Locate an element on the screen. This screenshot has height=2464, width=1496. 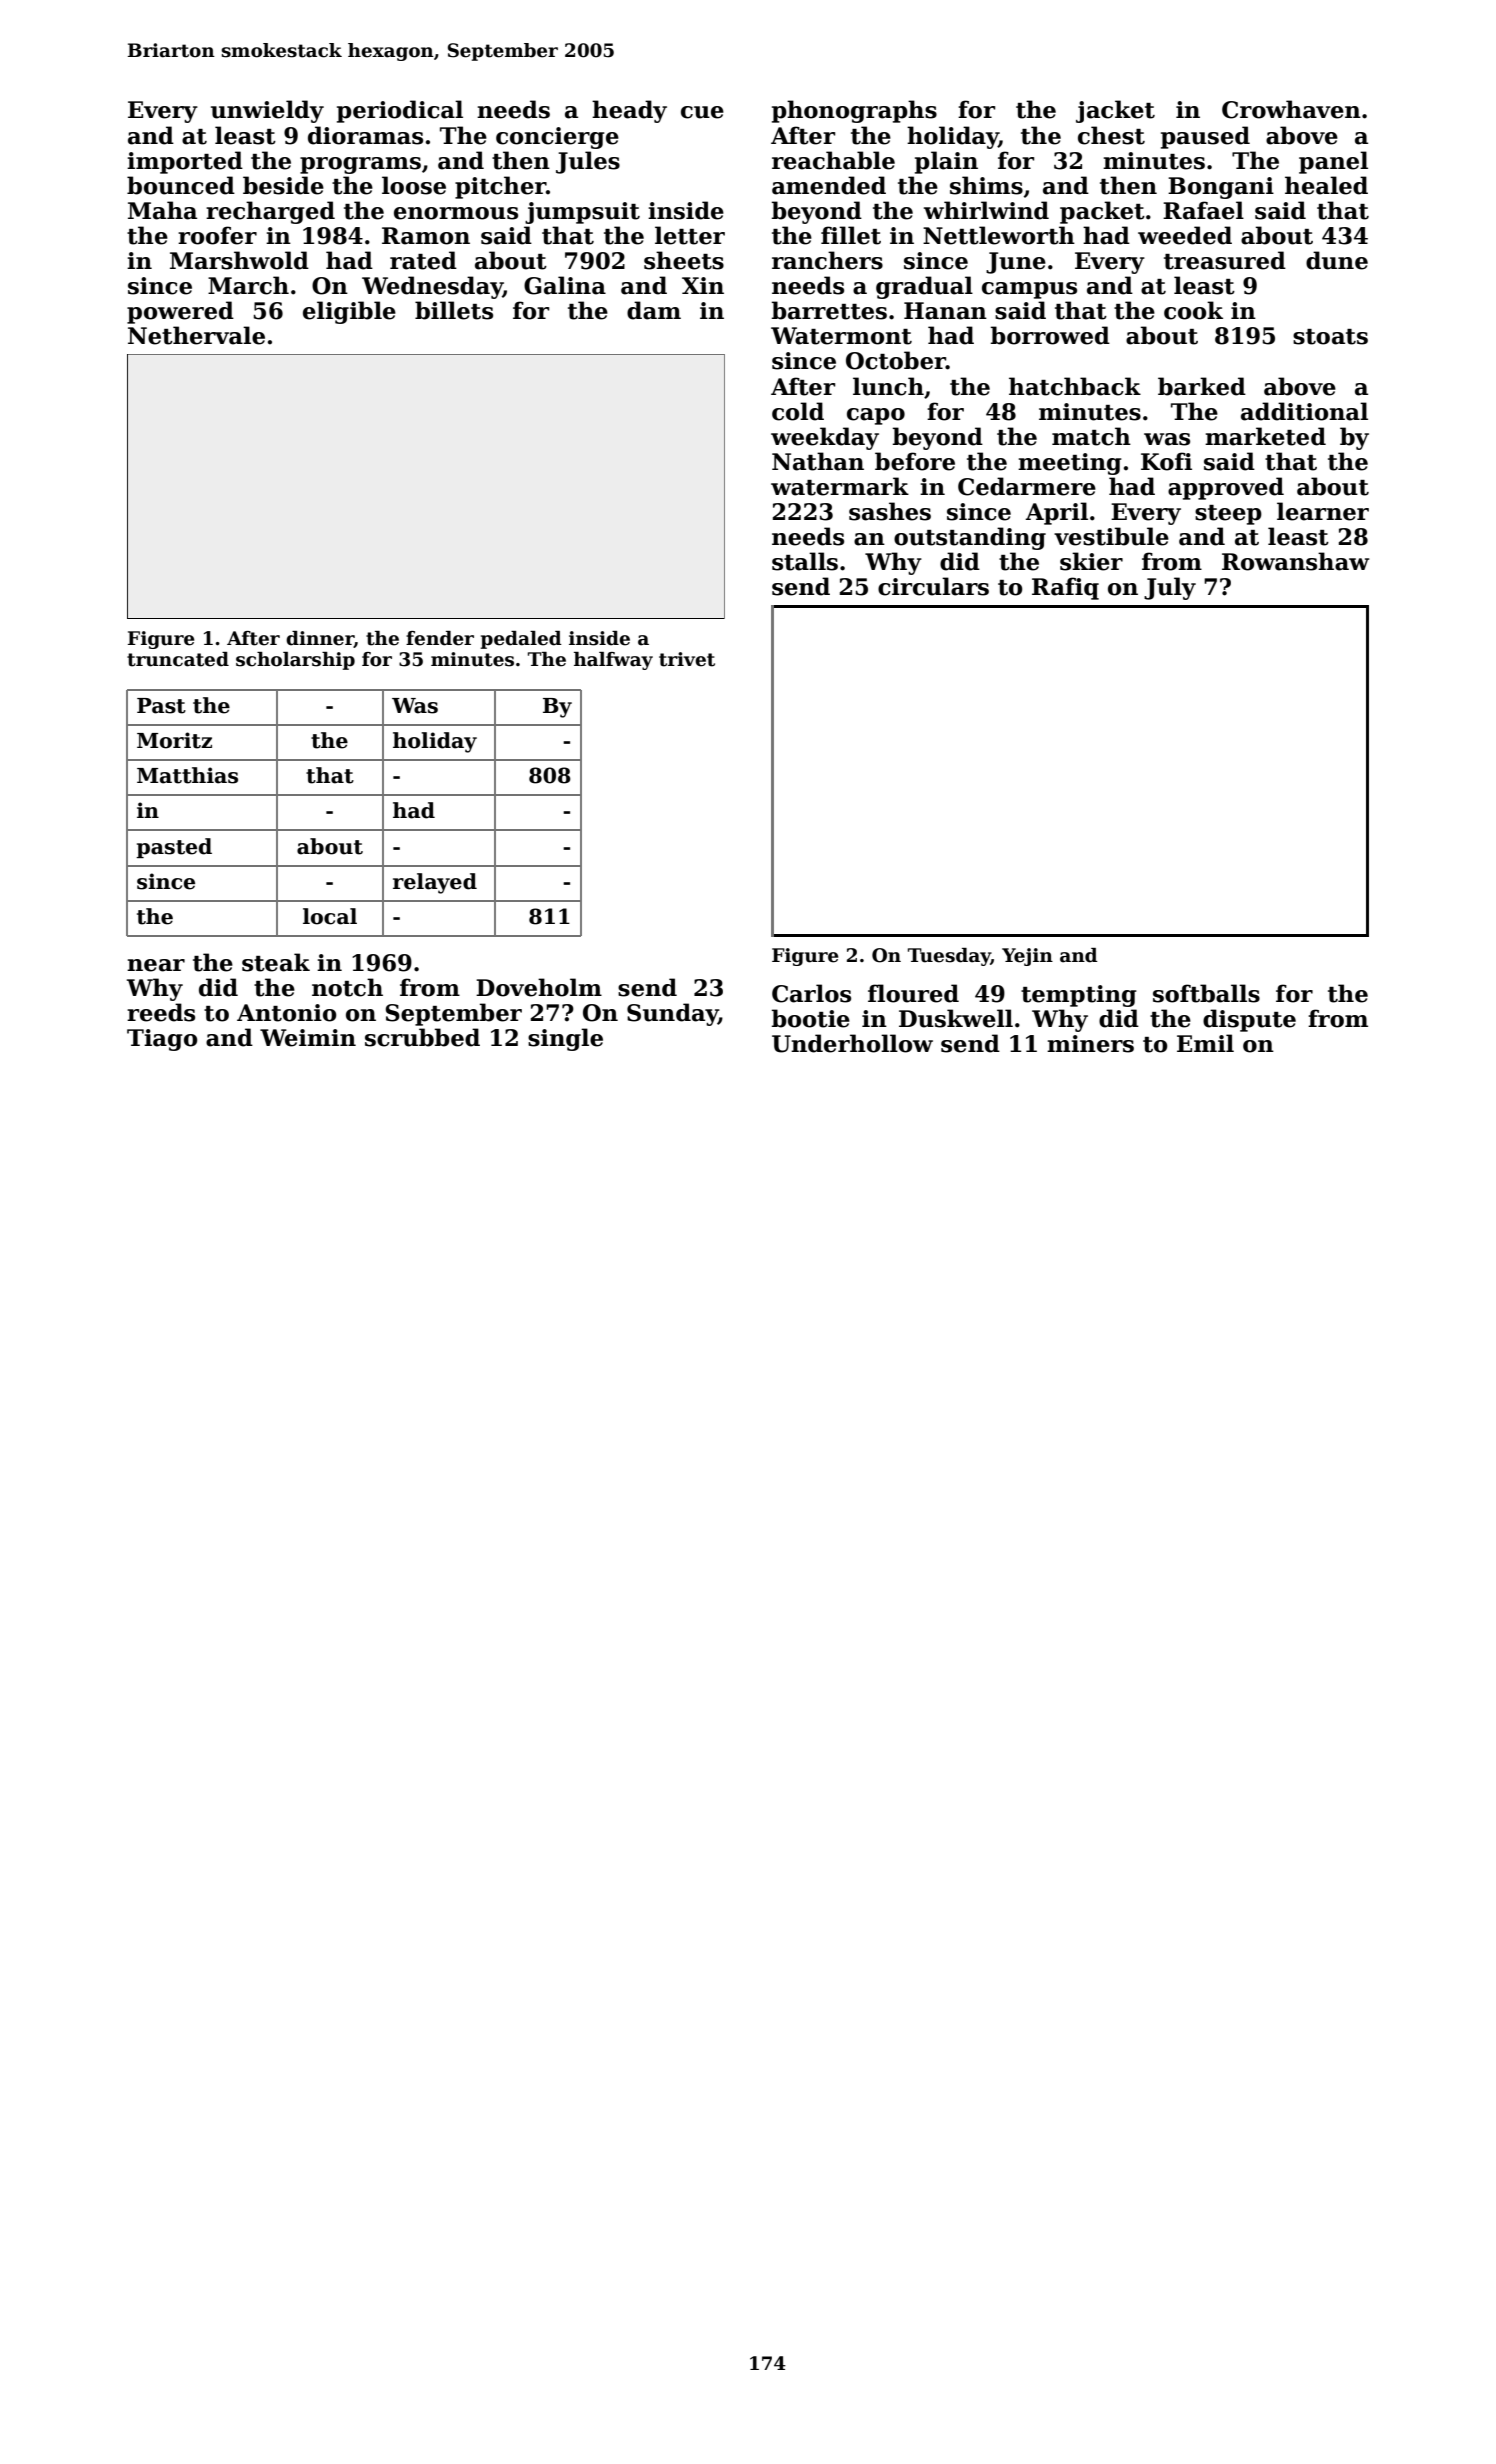
Carlos is located at coordinates (811, 993).
